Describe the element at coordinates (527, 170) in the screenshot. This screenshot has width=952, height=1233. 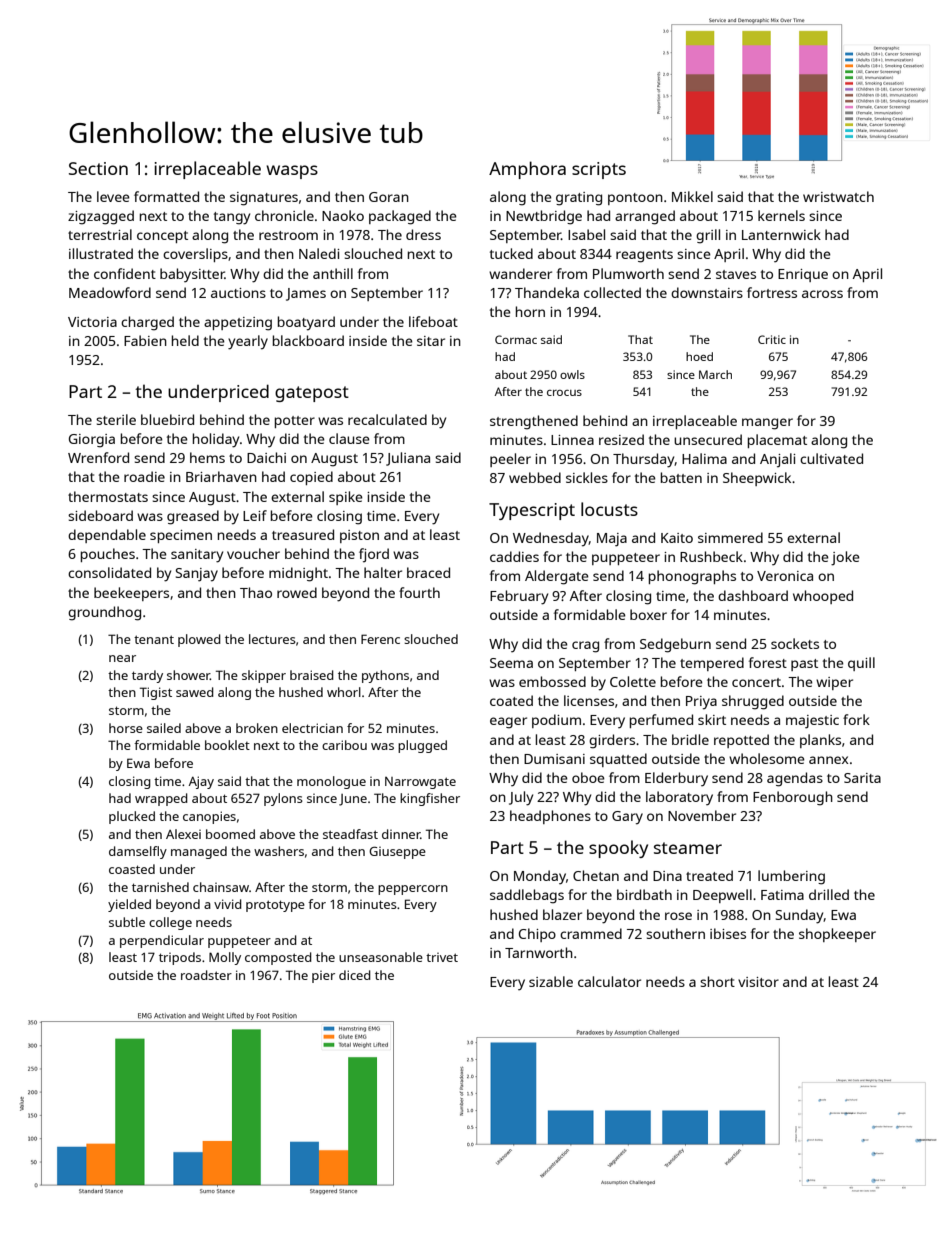
I see `Amphora` at that location.
